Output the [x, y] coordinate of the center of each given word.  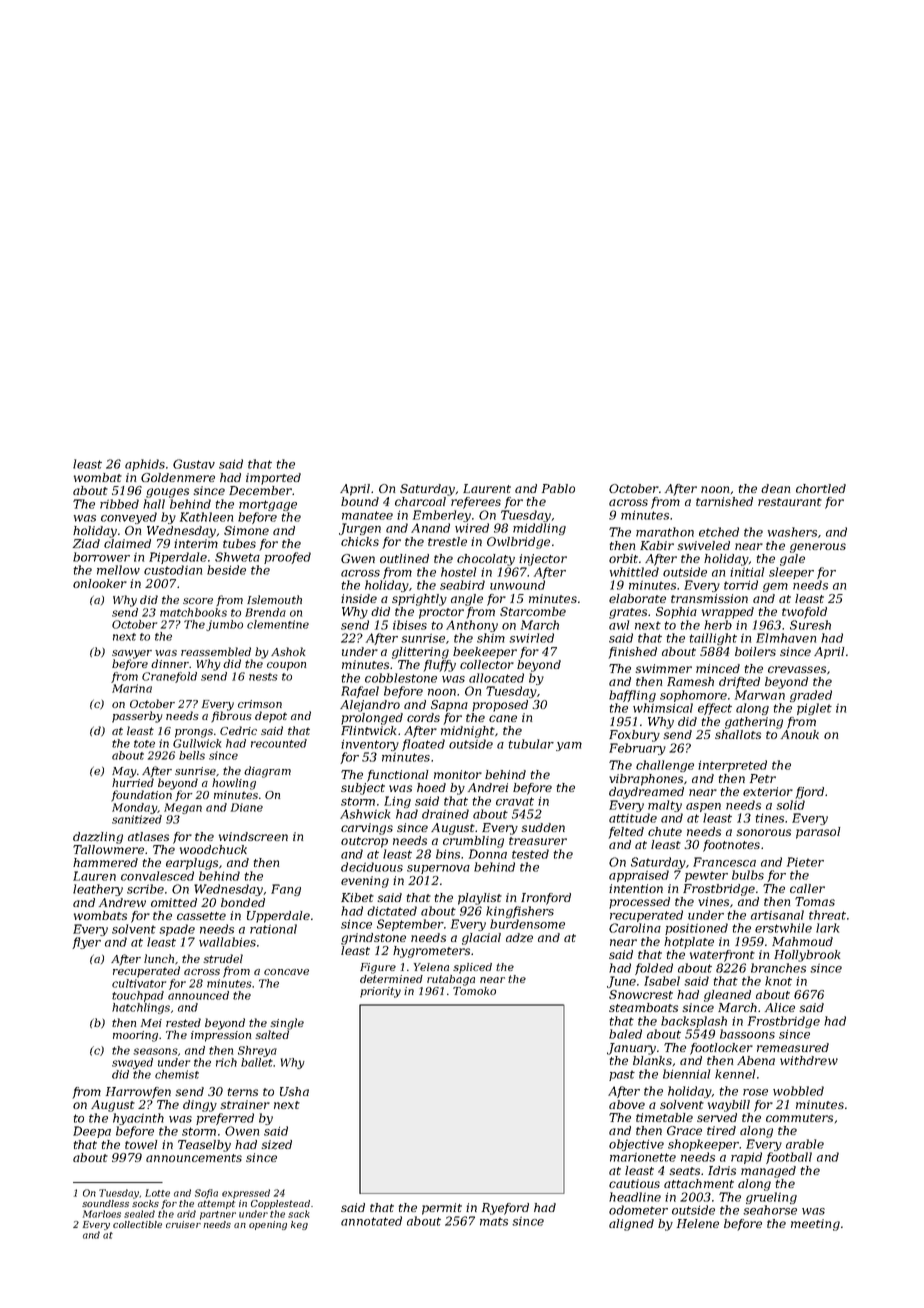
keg [299, 1225]
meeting [815, 1225]
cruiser [183, 1224]
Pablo [558, 488]
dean [775, 488]
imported [273, 479]
